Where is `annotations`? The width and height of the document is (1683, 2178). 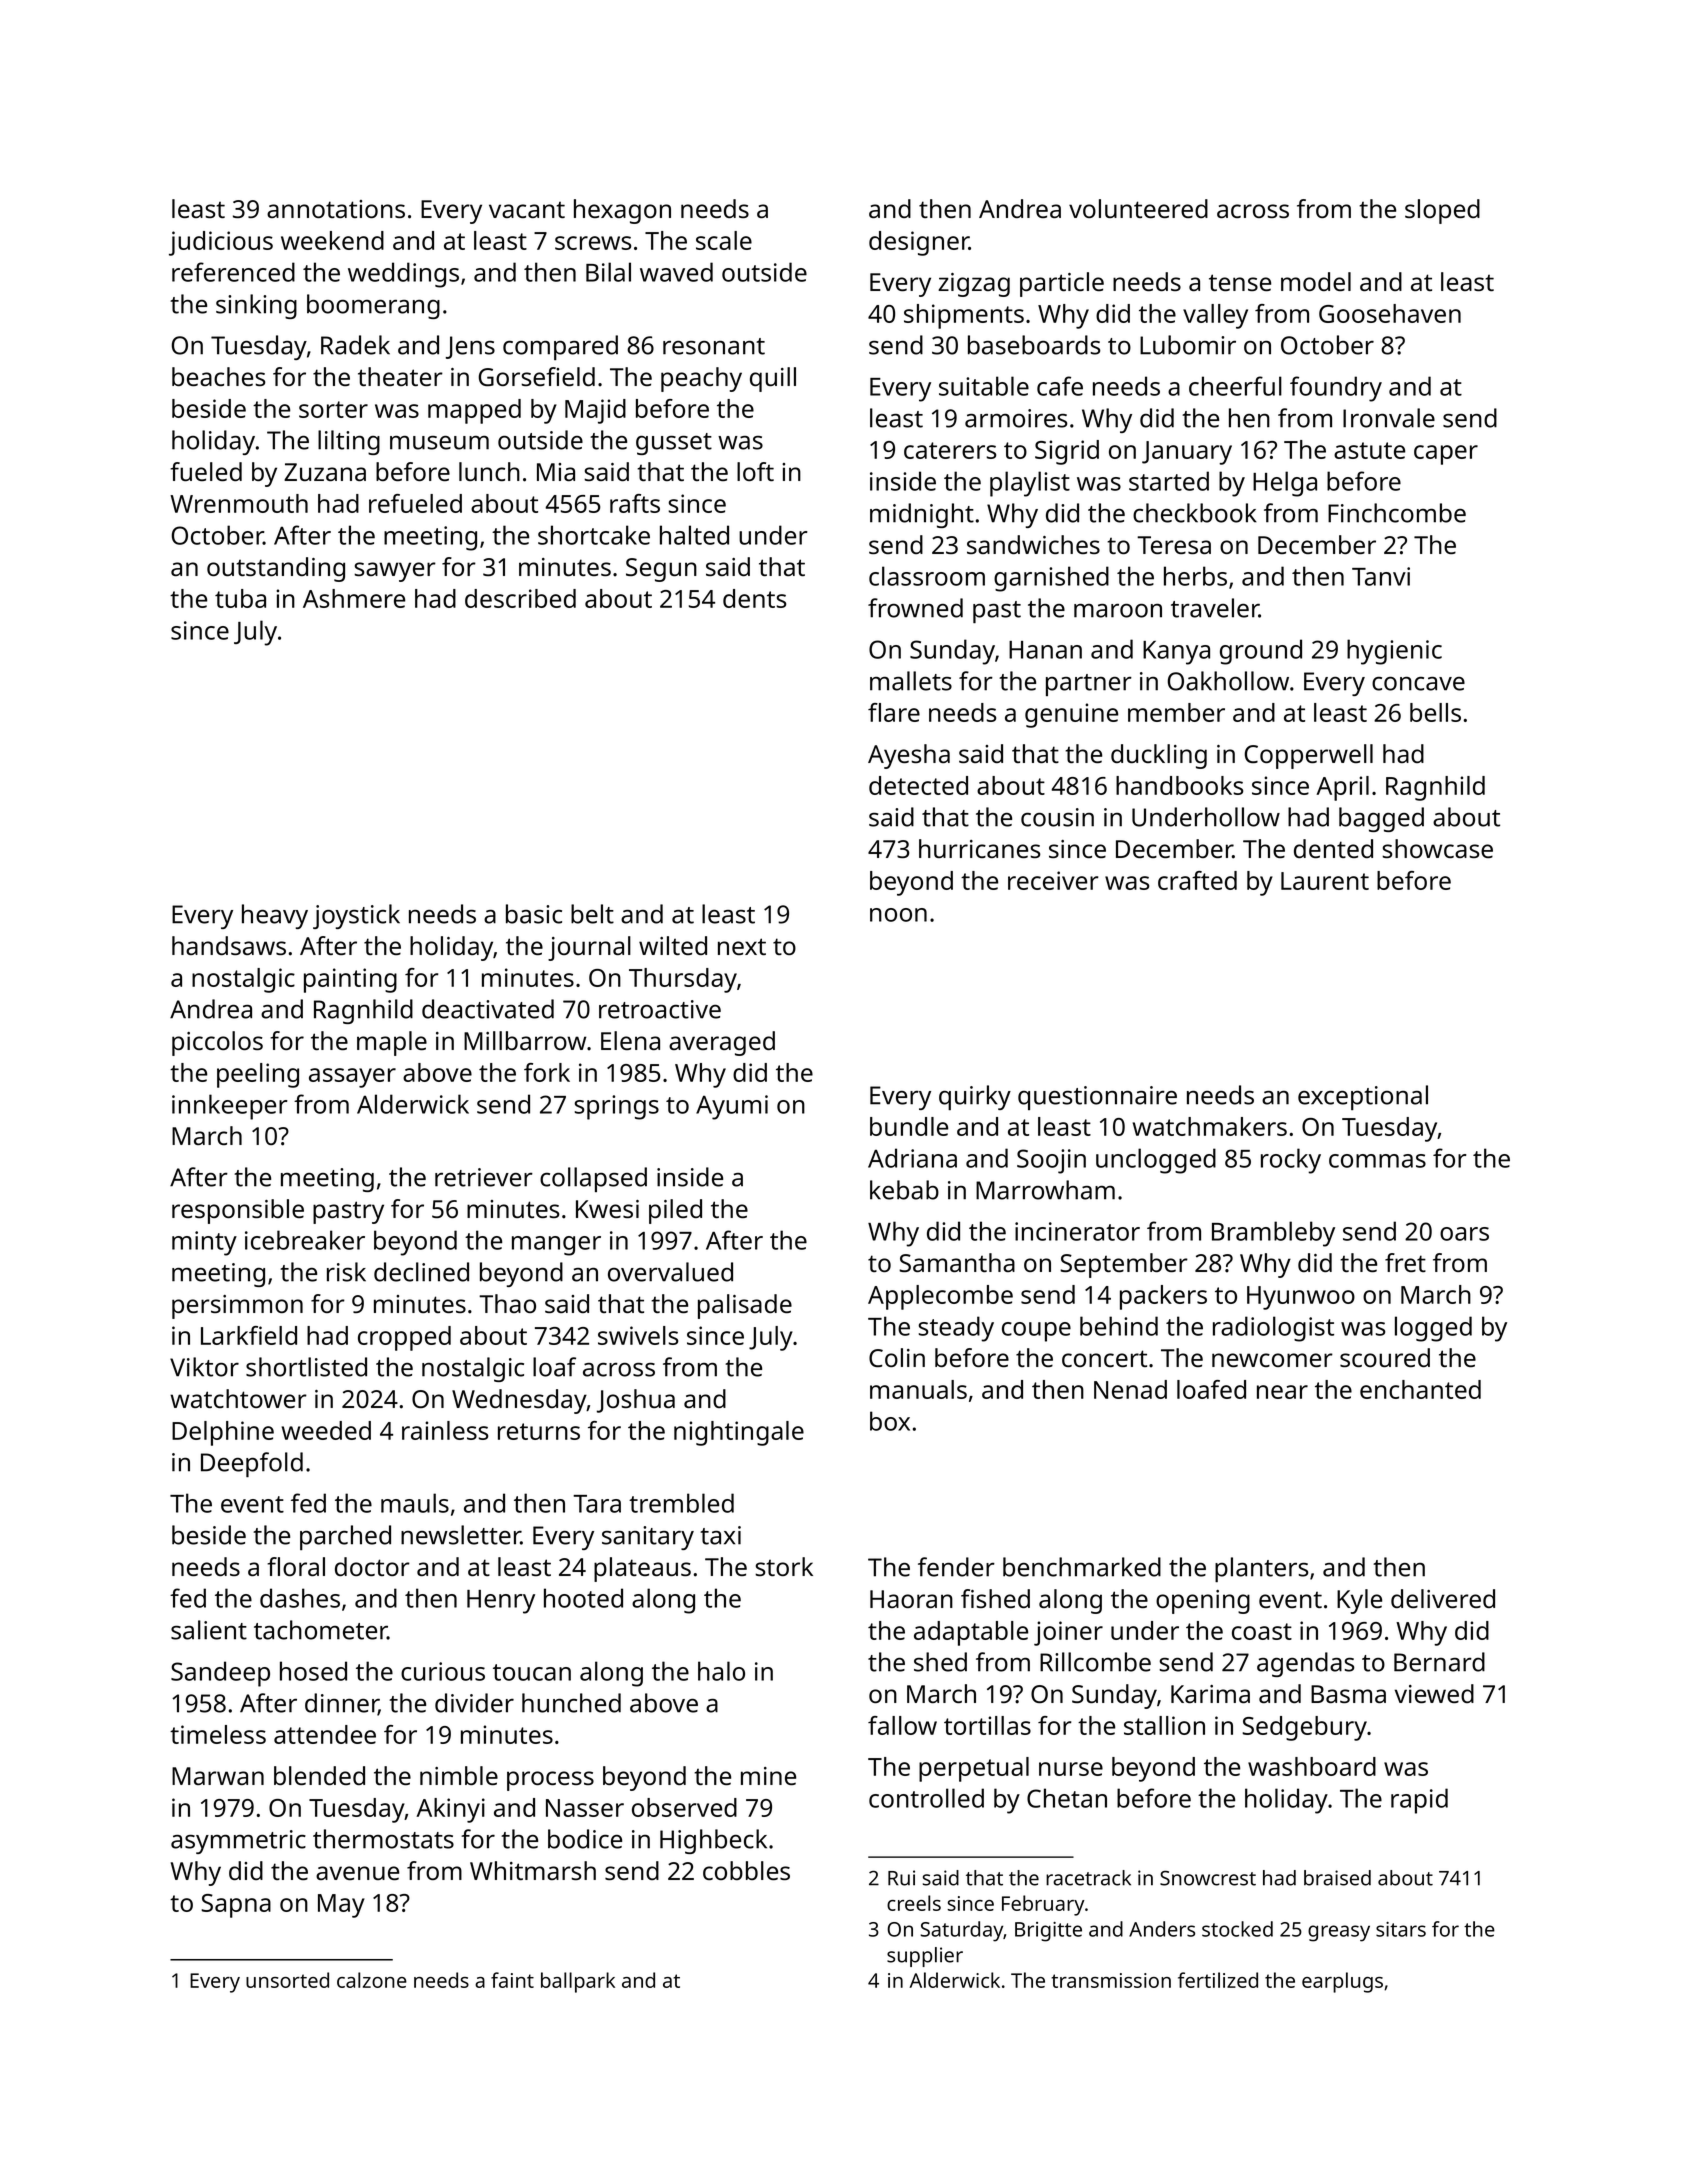
annotations is located at coordinates (336, 209).
